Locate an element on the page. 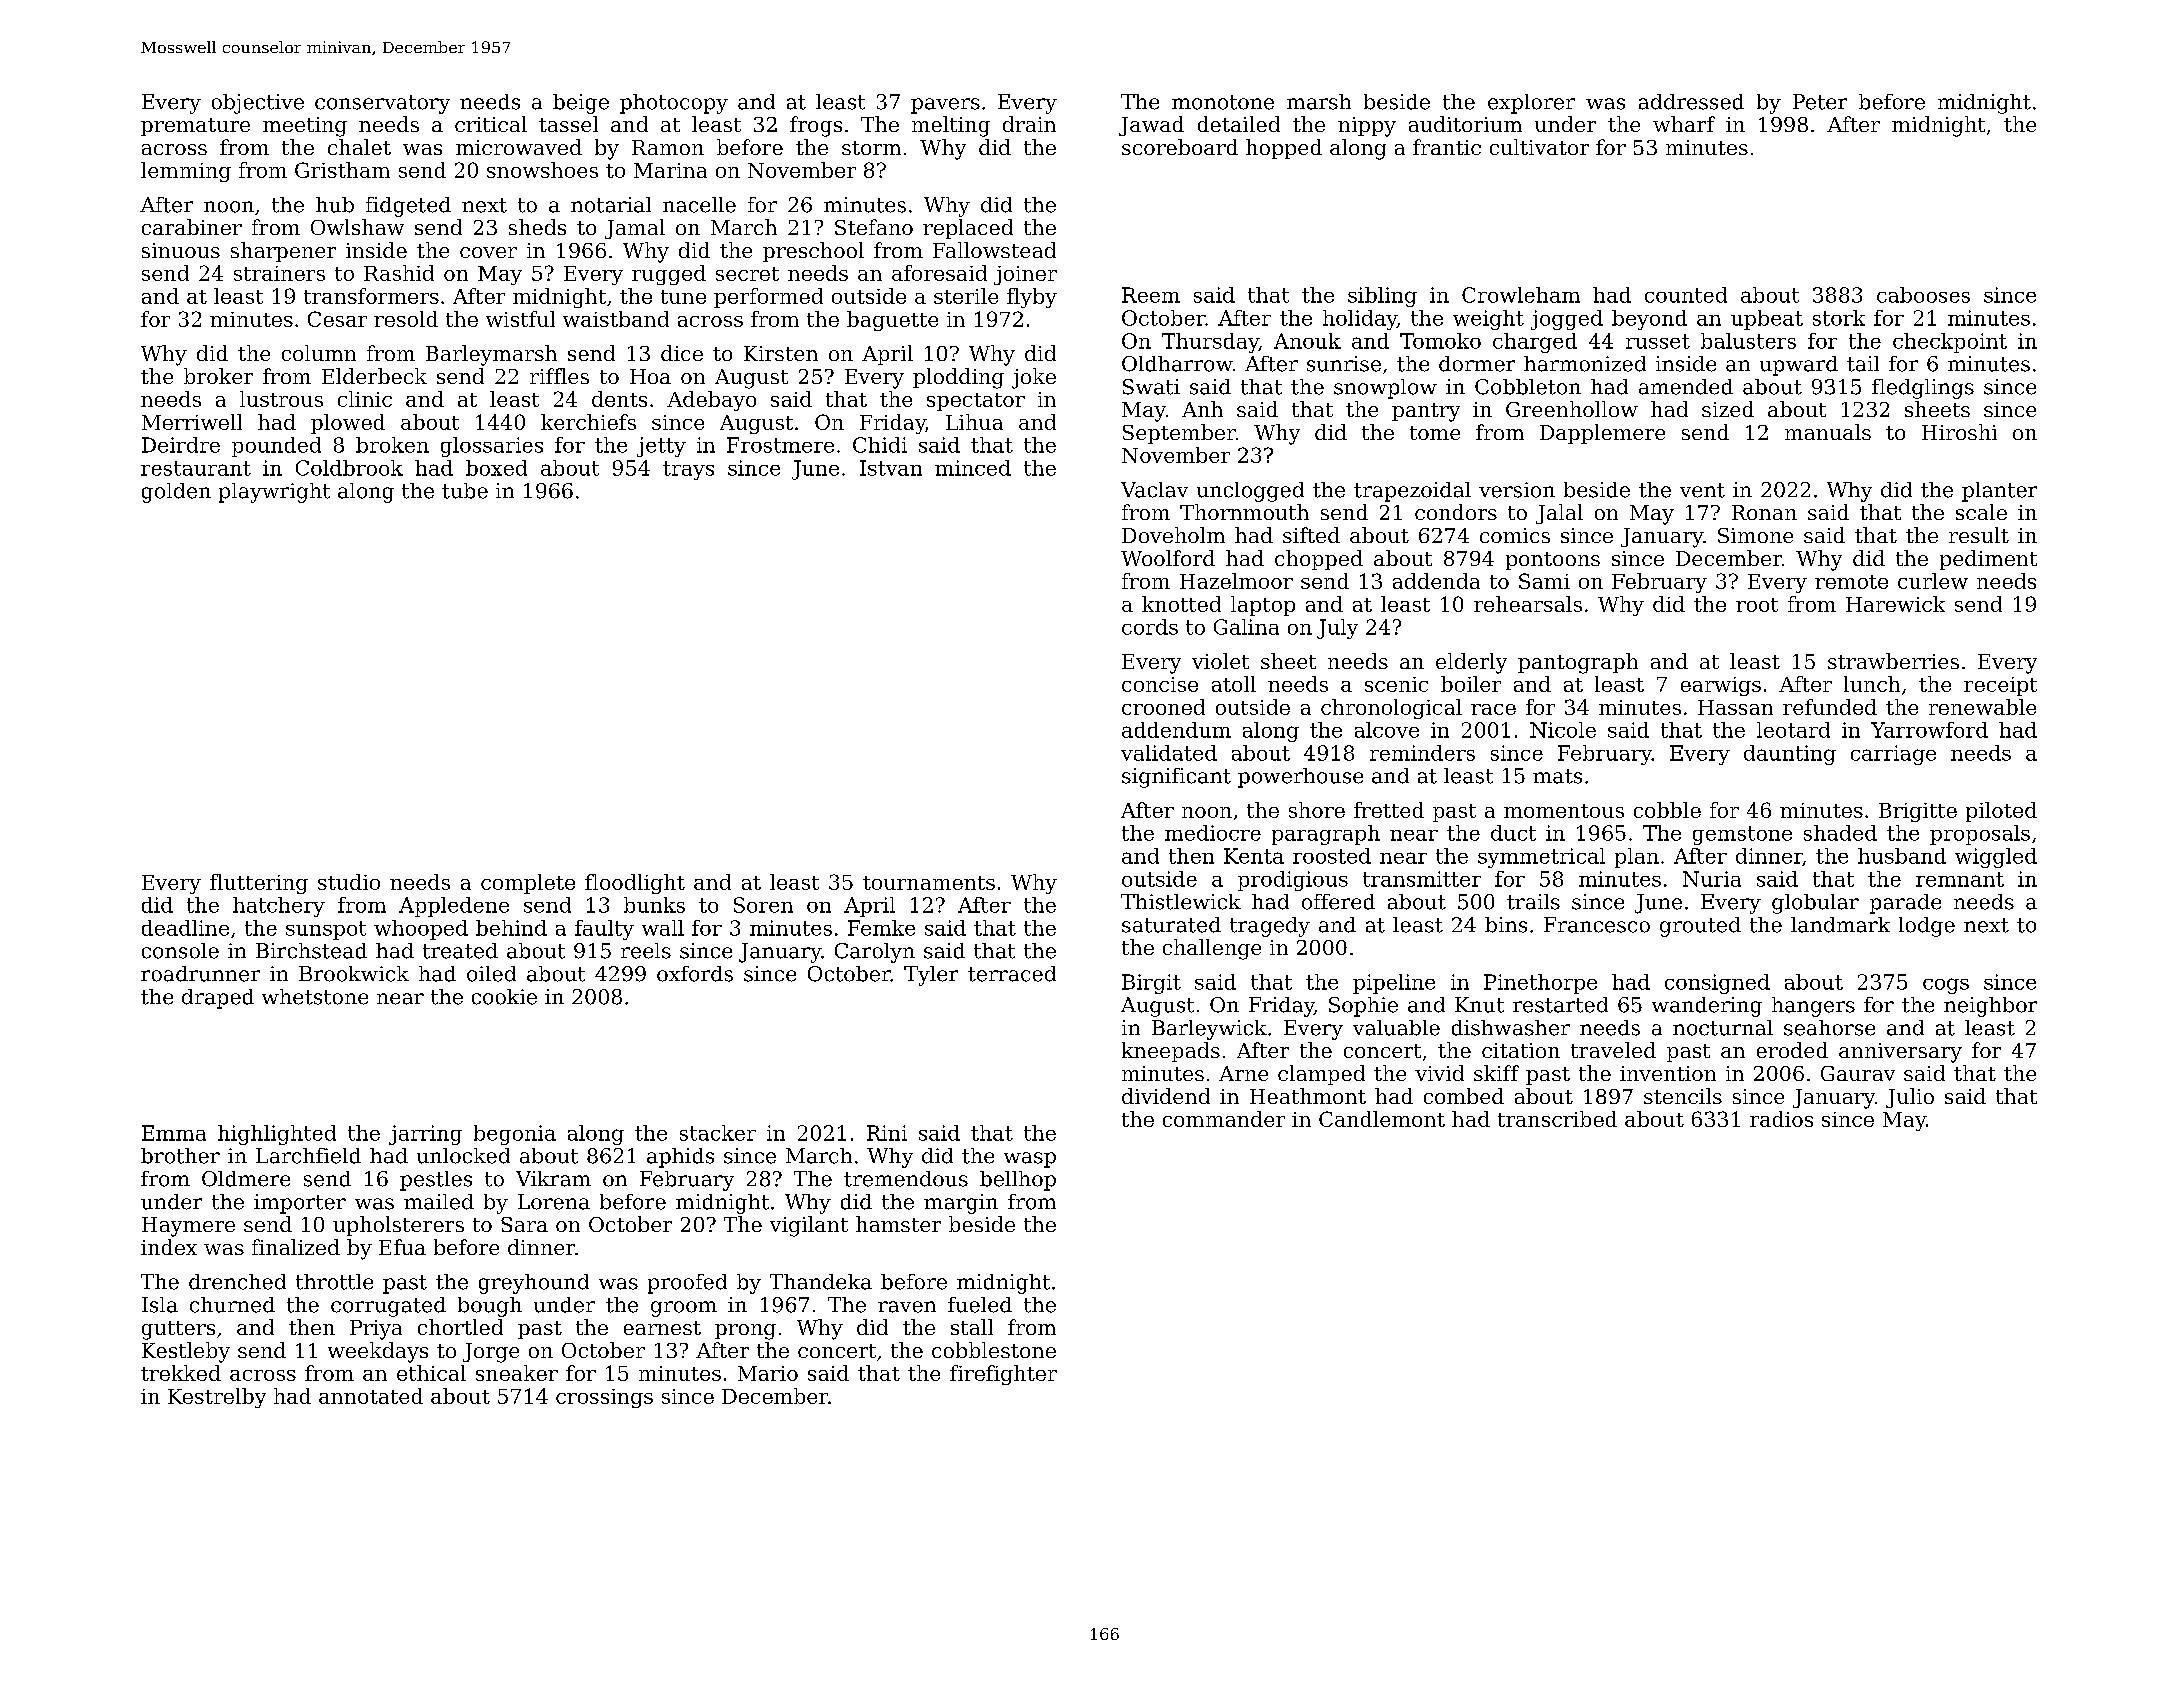  premature is located at coordinates (195, 127).
